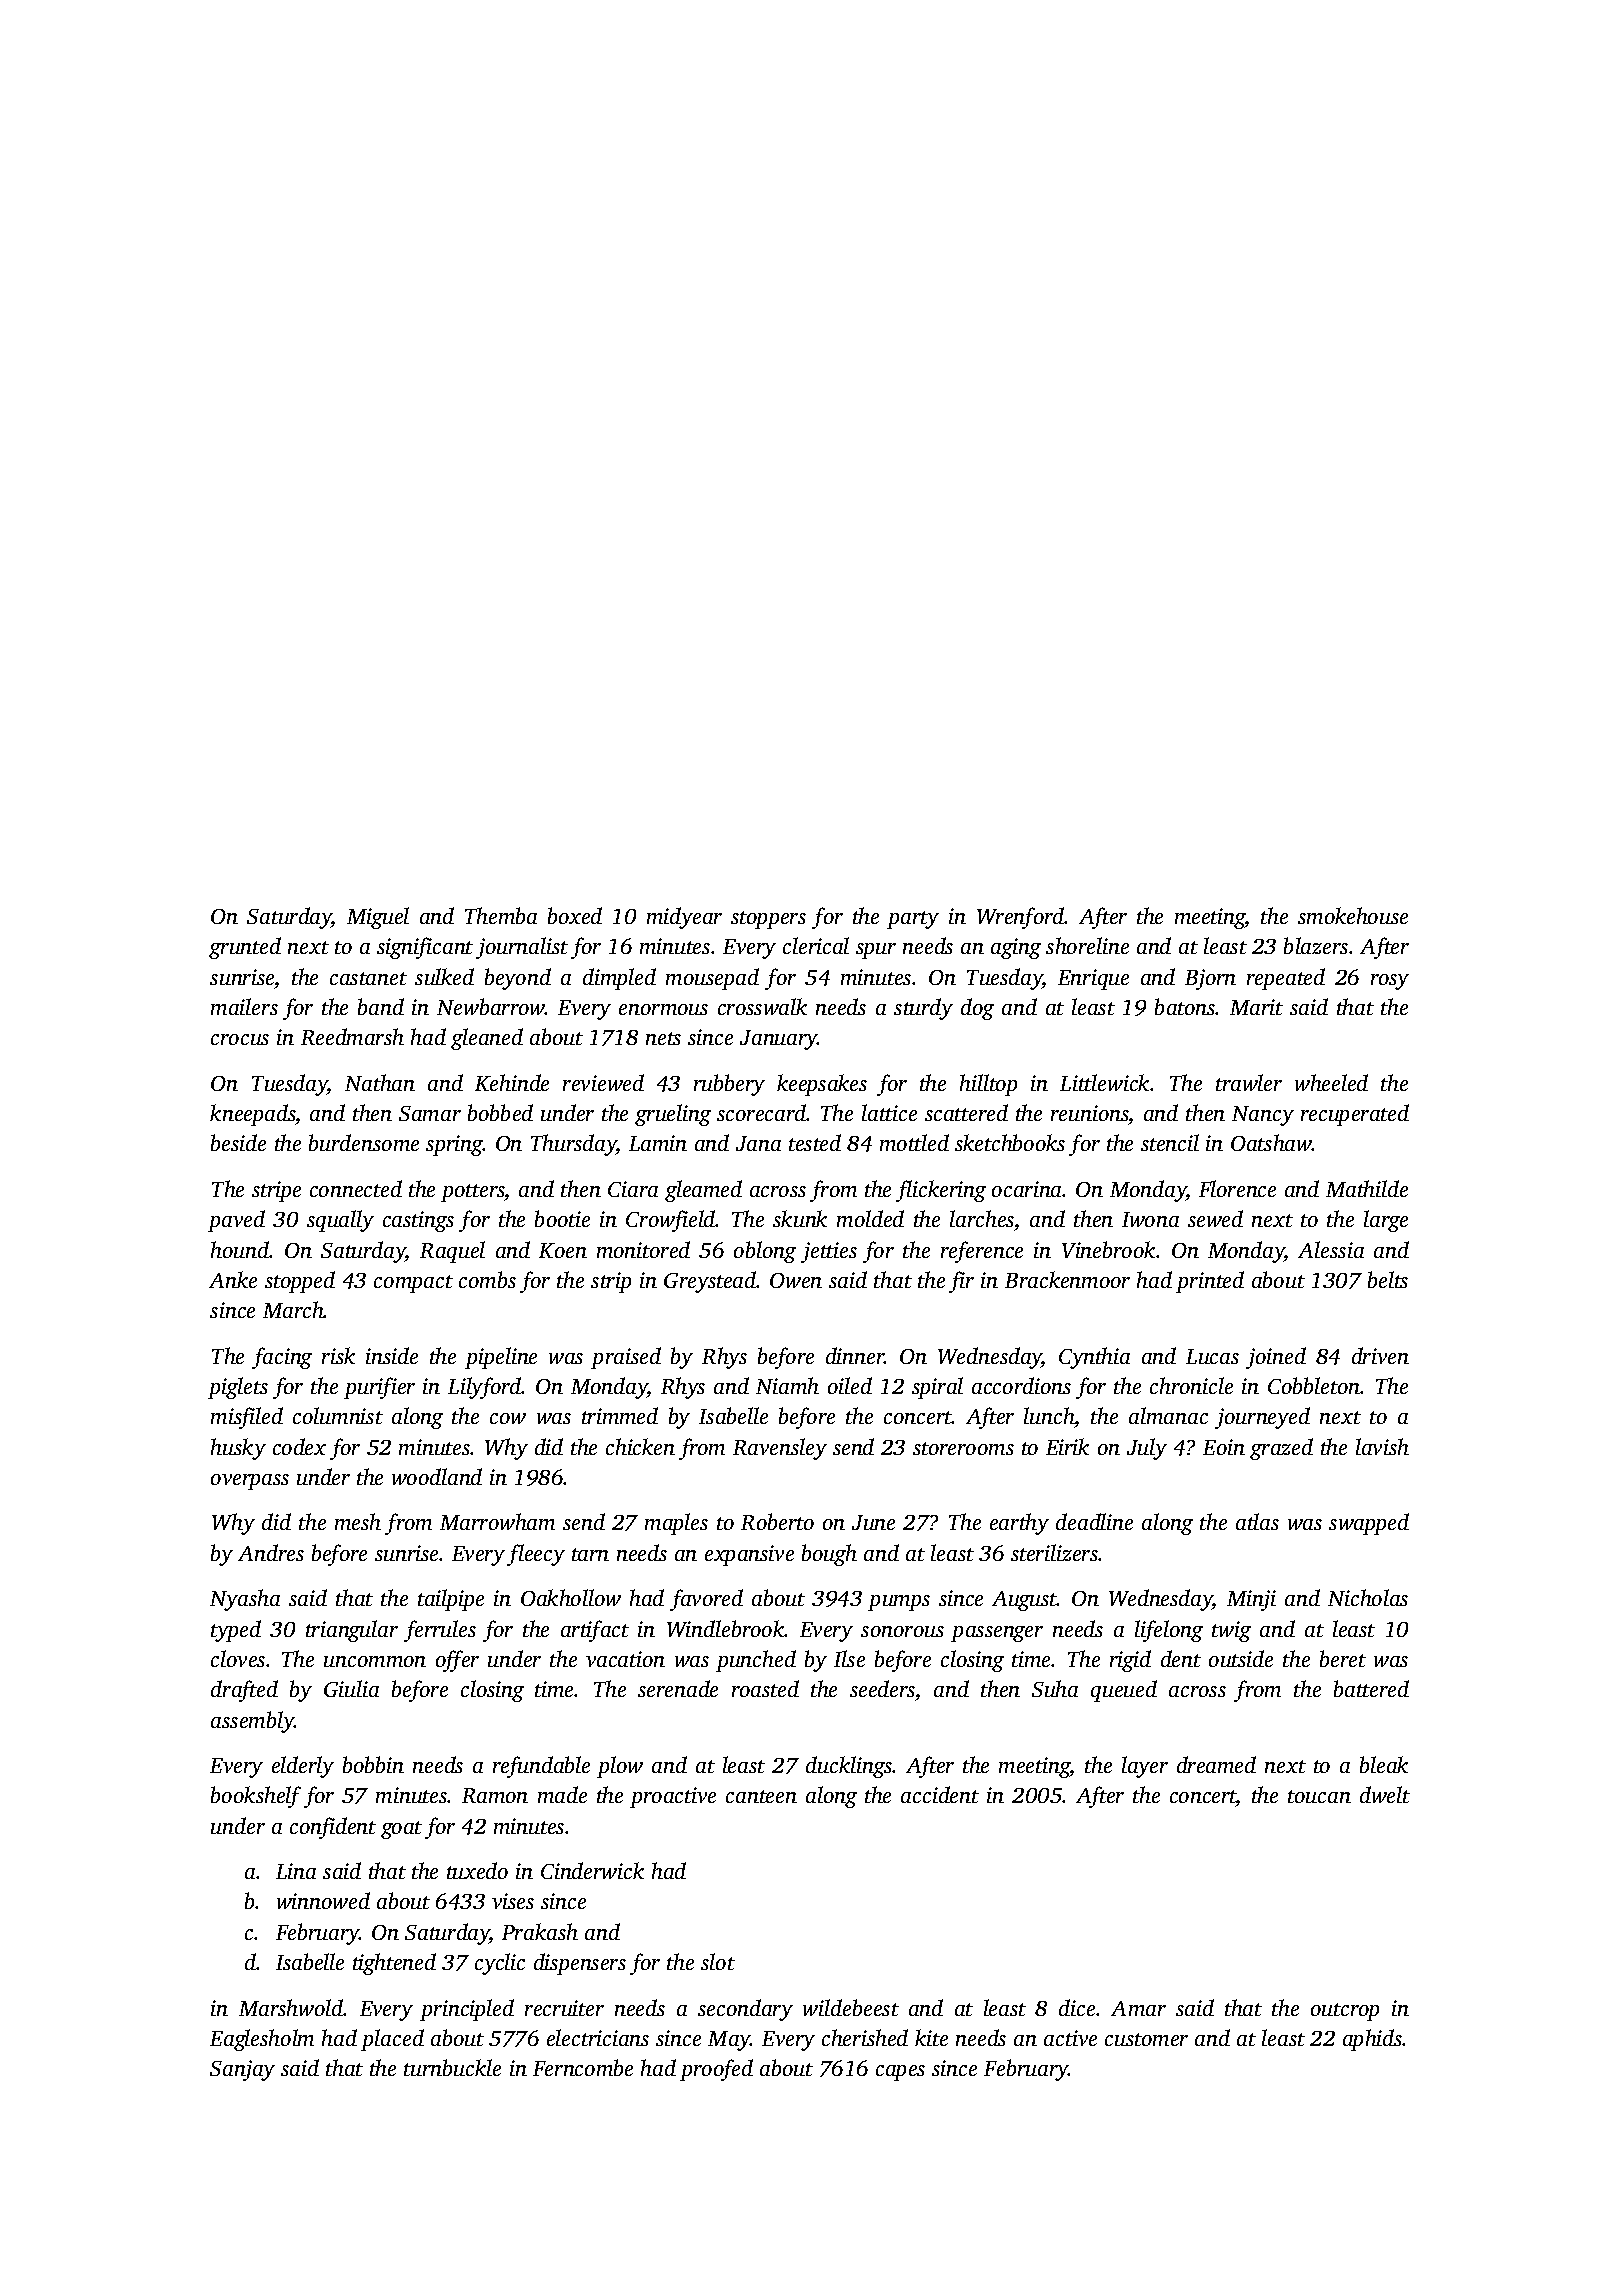 This screenshot has height=2292, width=1620. What do you see at coordinates (716, 2070) in the screenshot?
I see `proofed` at bounding box center [716, 2070].
